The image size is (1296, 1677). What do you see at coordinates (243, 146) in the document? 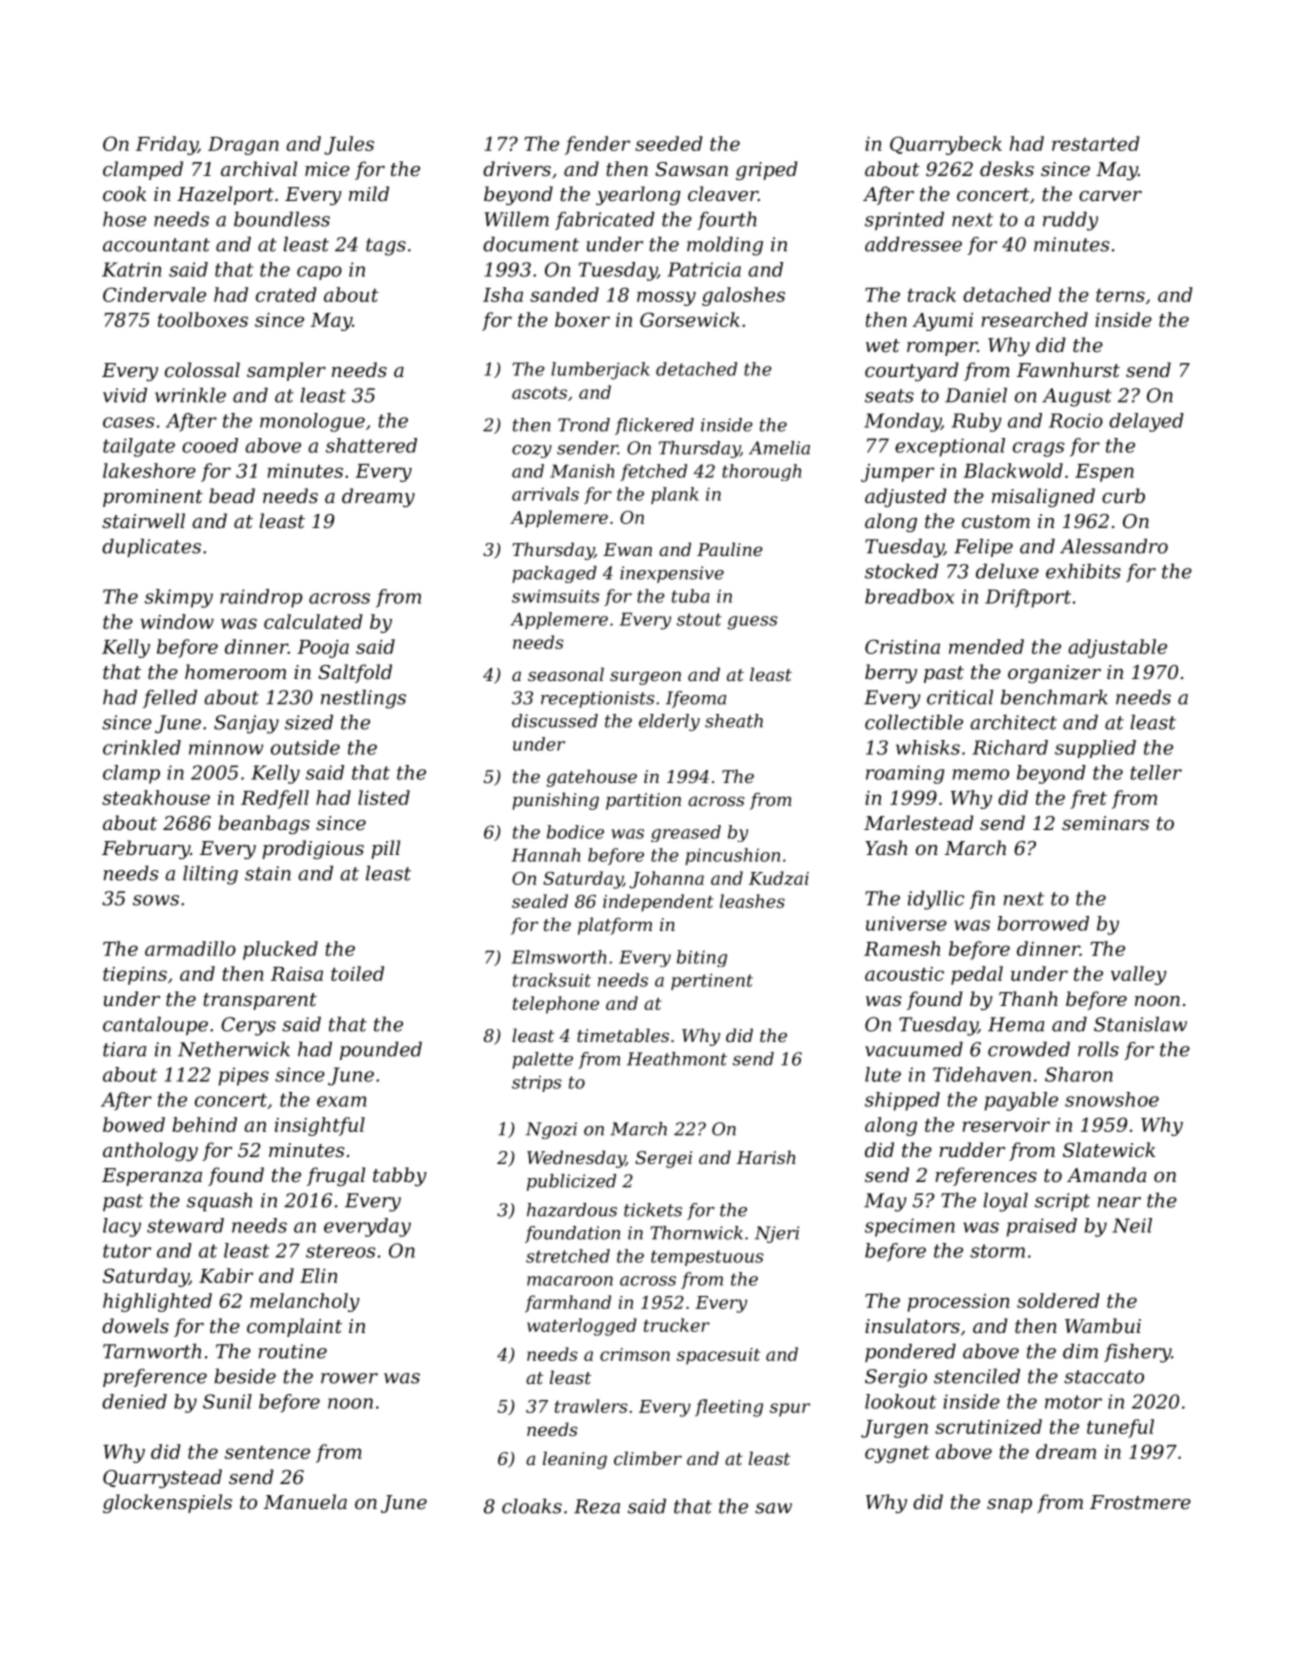
I see `Dragan` at bounding box center [243, 146].
